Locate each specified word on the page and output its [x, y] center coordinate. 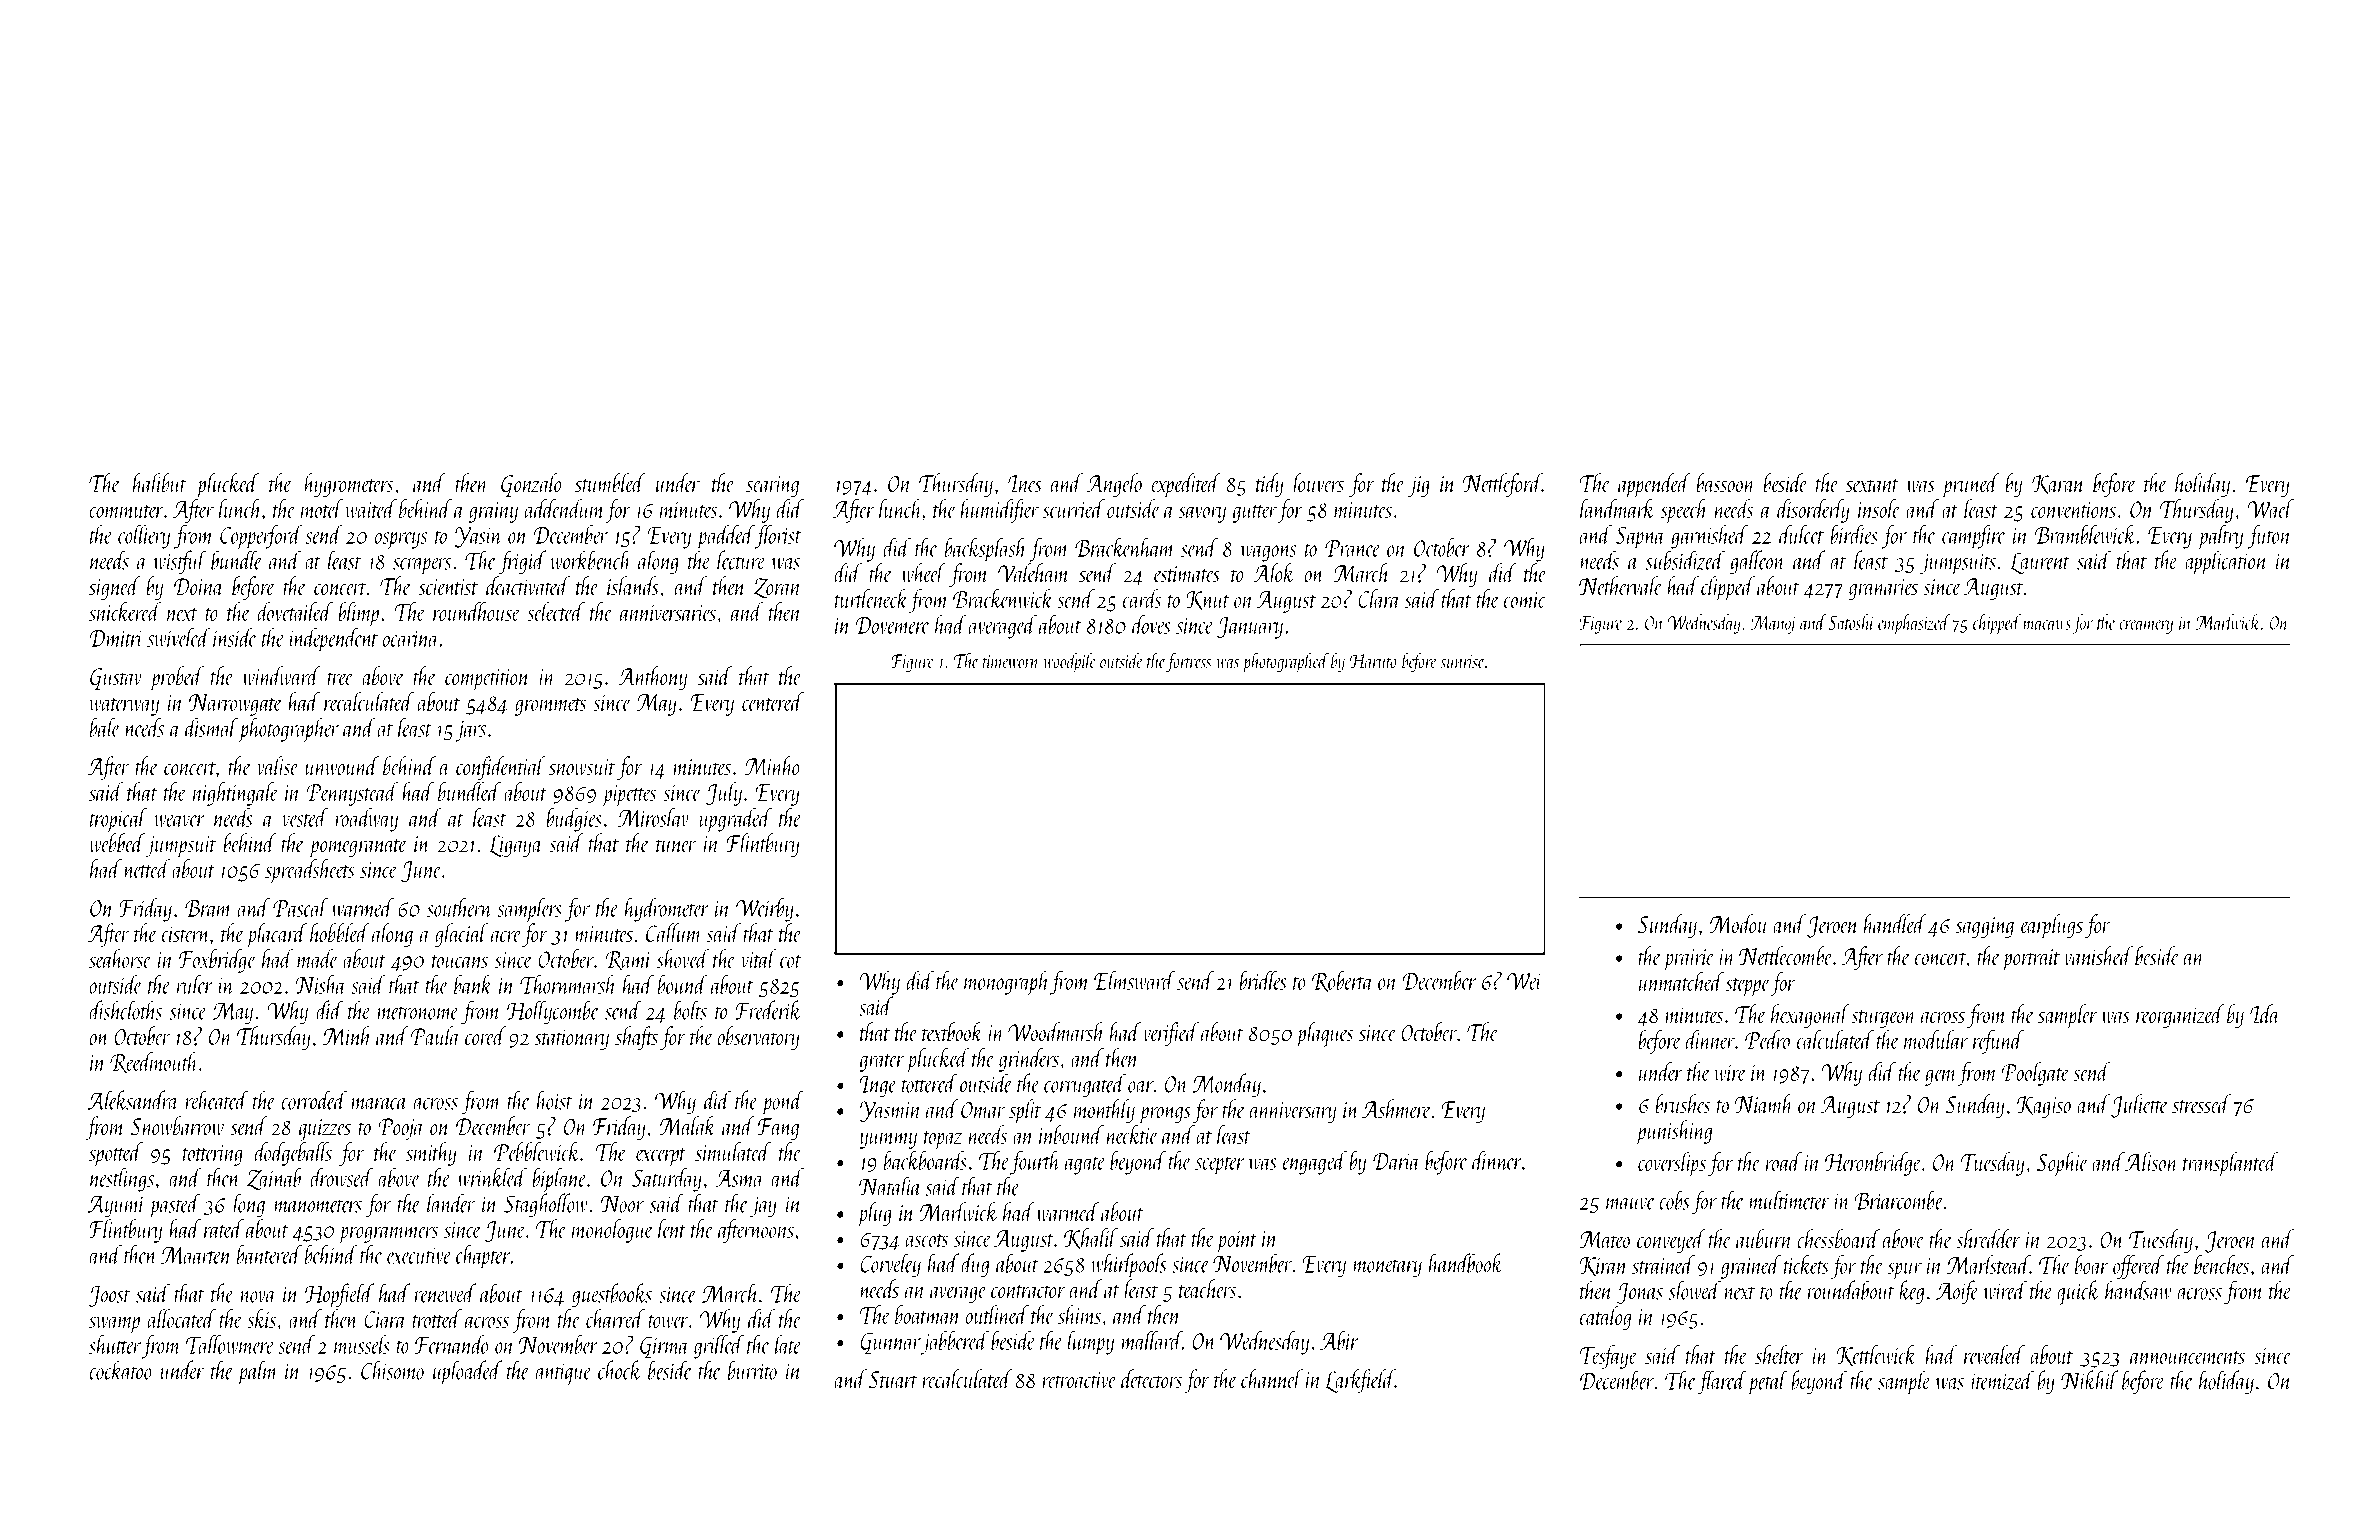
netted [147, 868]
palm [258, 1372]
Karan [2058, 485]
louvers [1318, 483]
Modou [1739, 924]
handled [1895, 924]
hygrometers [348, 485]
